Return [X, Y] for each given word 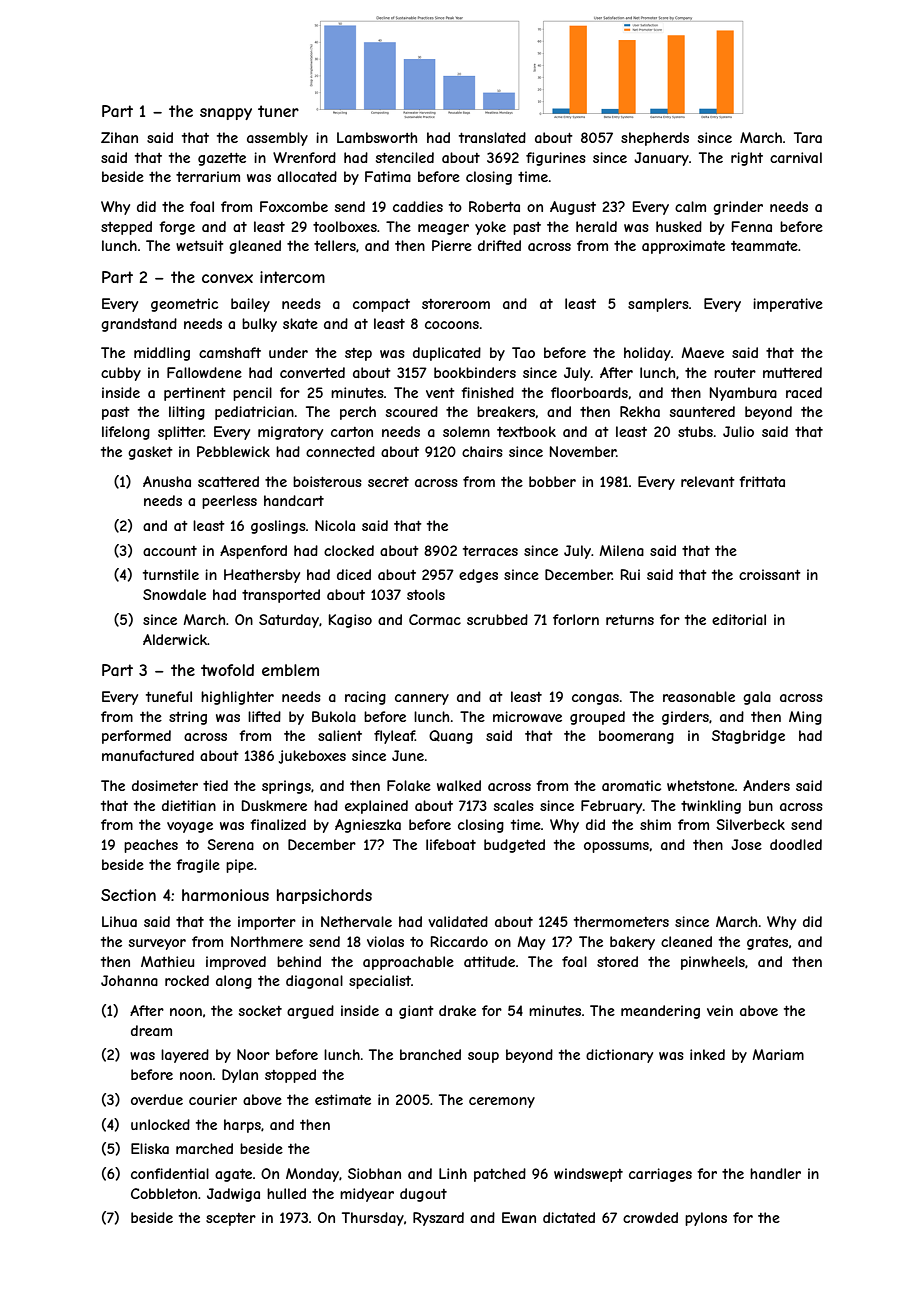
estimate [343, 1099]
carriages [660, 1175]
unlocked [160, 1124]
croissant [770, 574]
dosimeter [165, 785]
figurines [556, 159]
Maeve [703, 352]
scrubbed [497, 619]
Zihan [119, 137]
